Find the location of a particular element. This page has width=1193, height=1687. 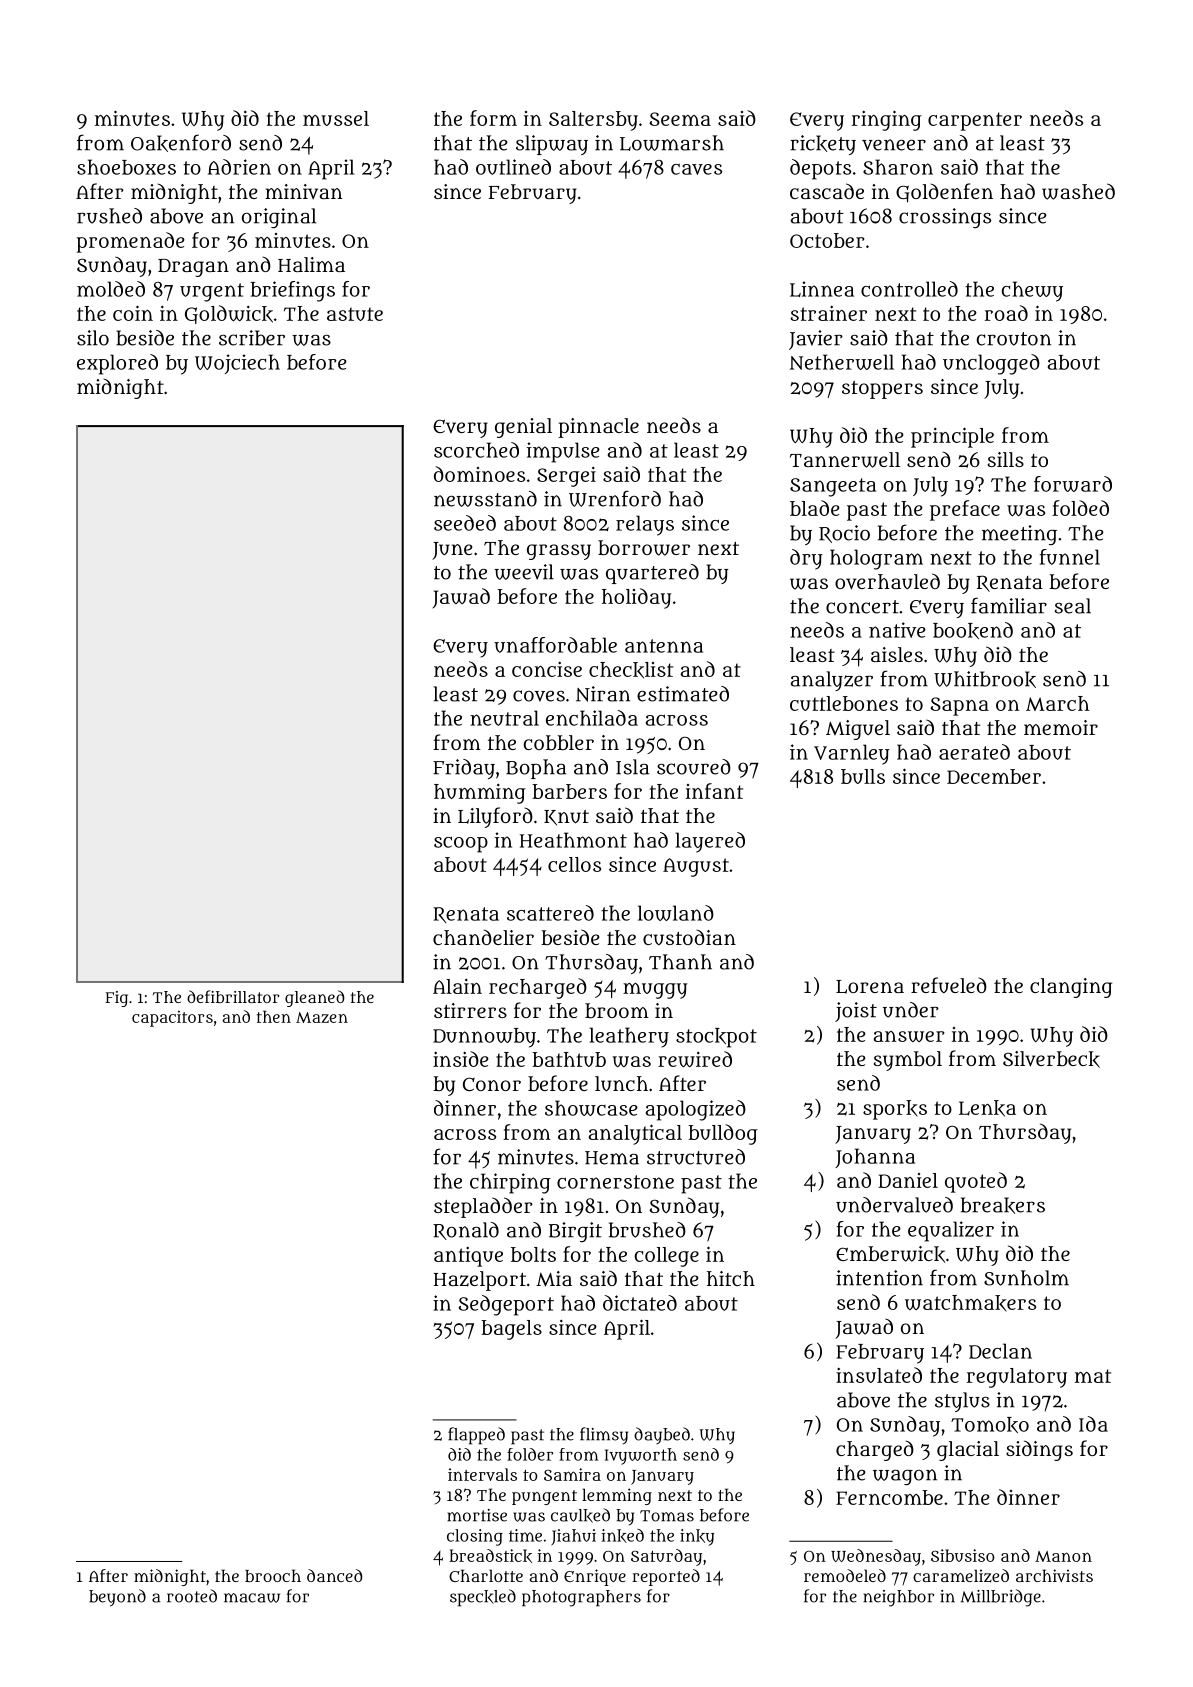

carpenter is located at coordinates (975, 121).
